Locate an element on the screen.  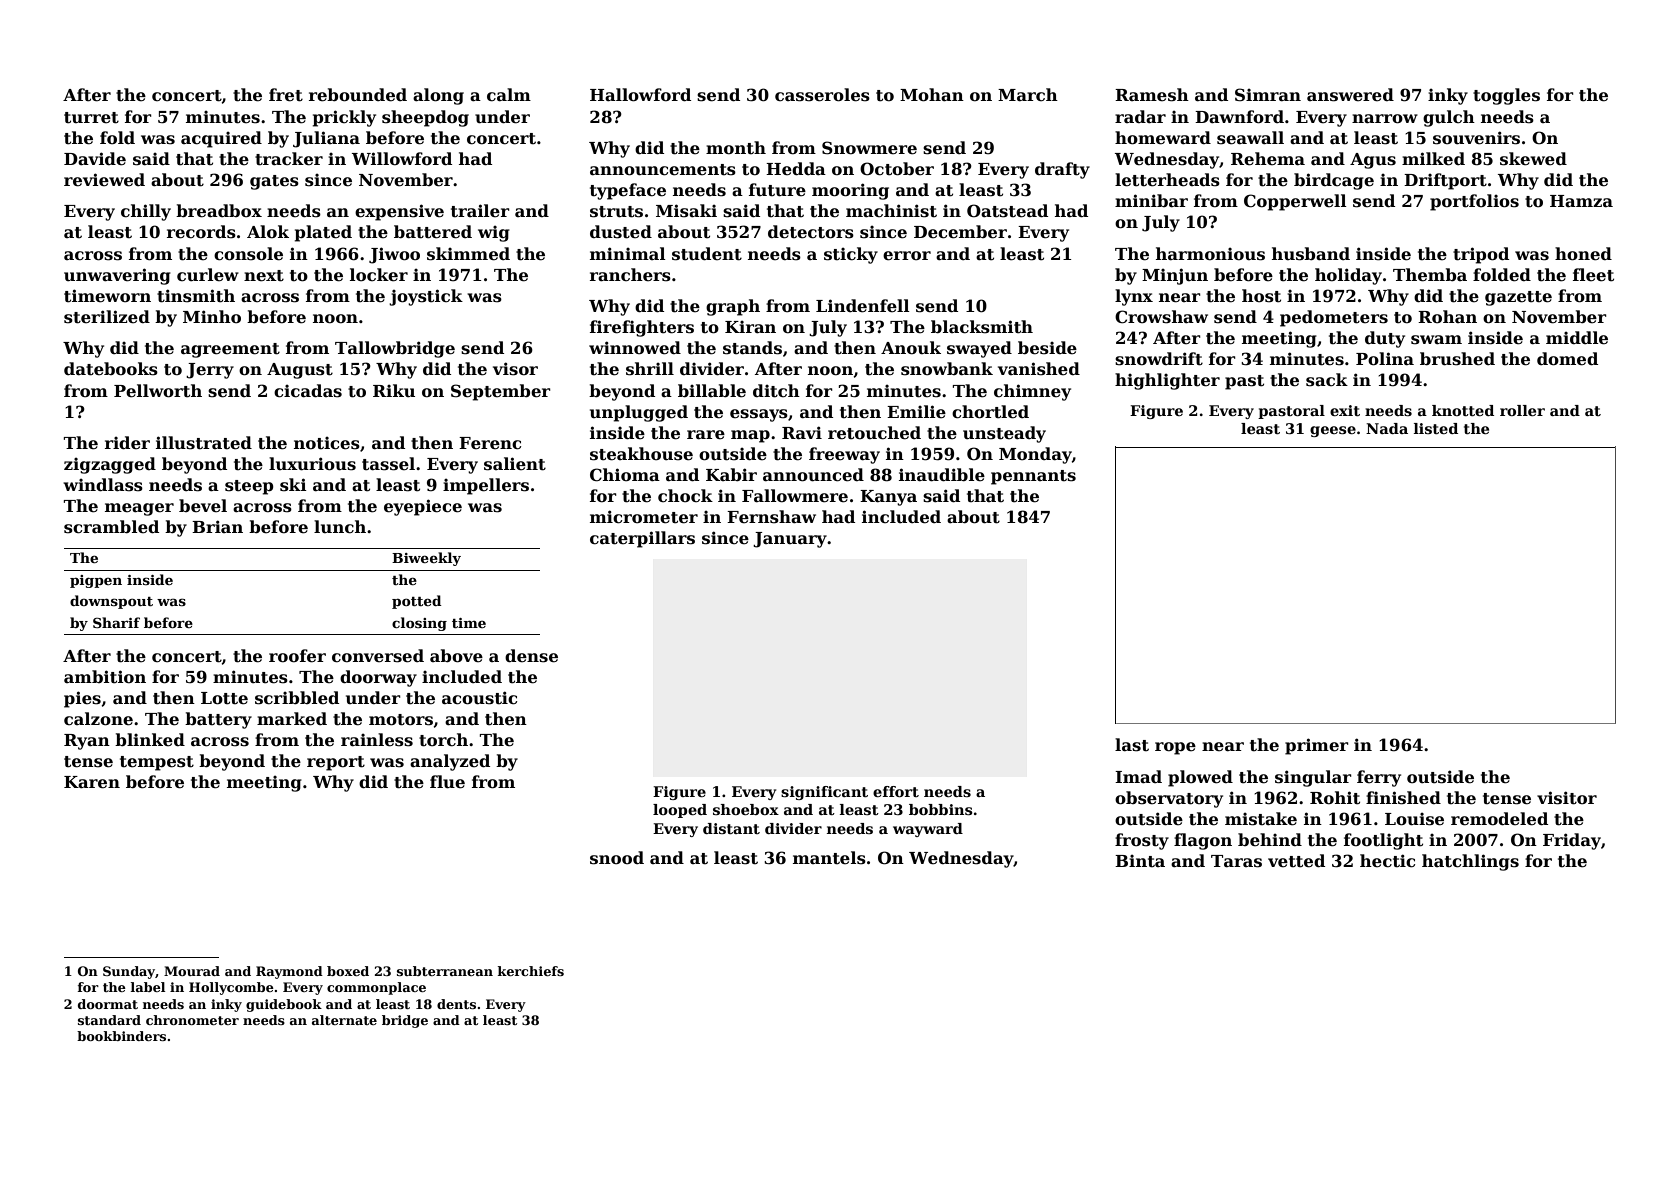
snowbank is located at coordinates (947, 369).
